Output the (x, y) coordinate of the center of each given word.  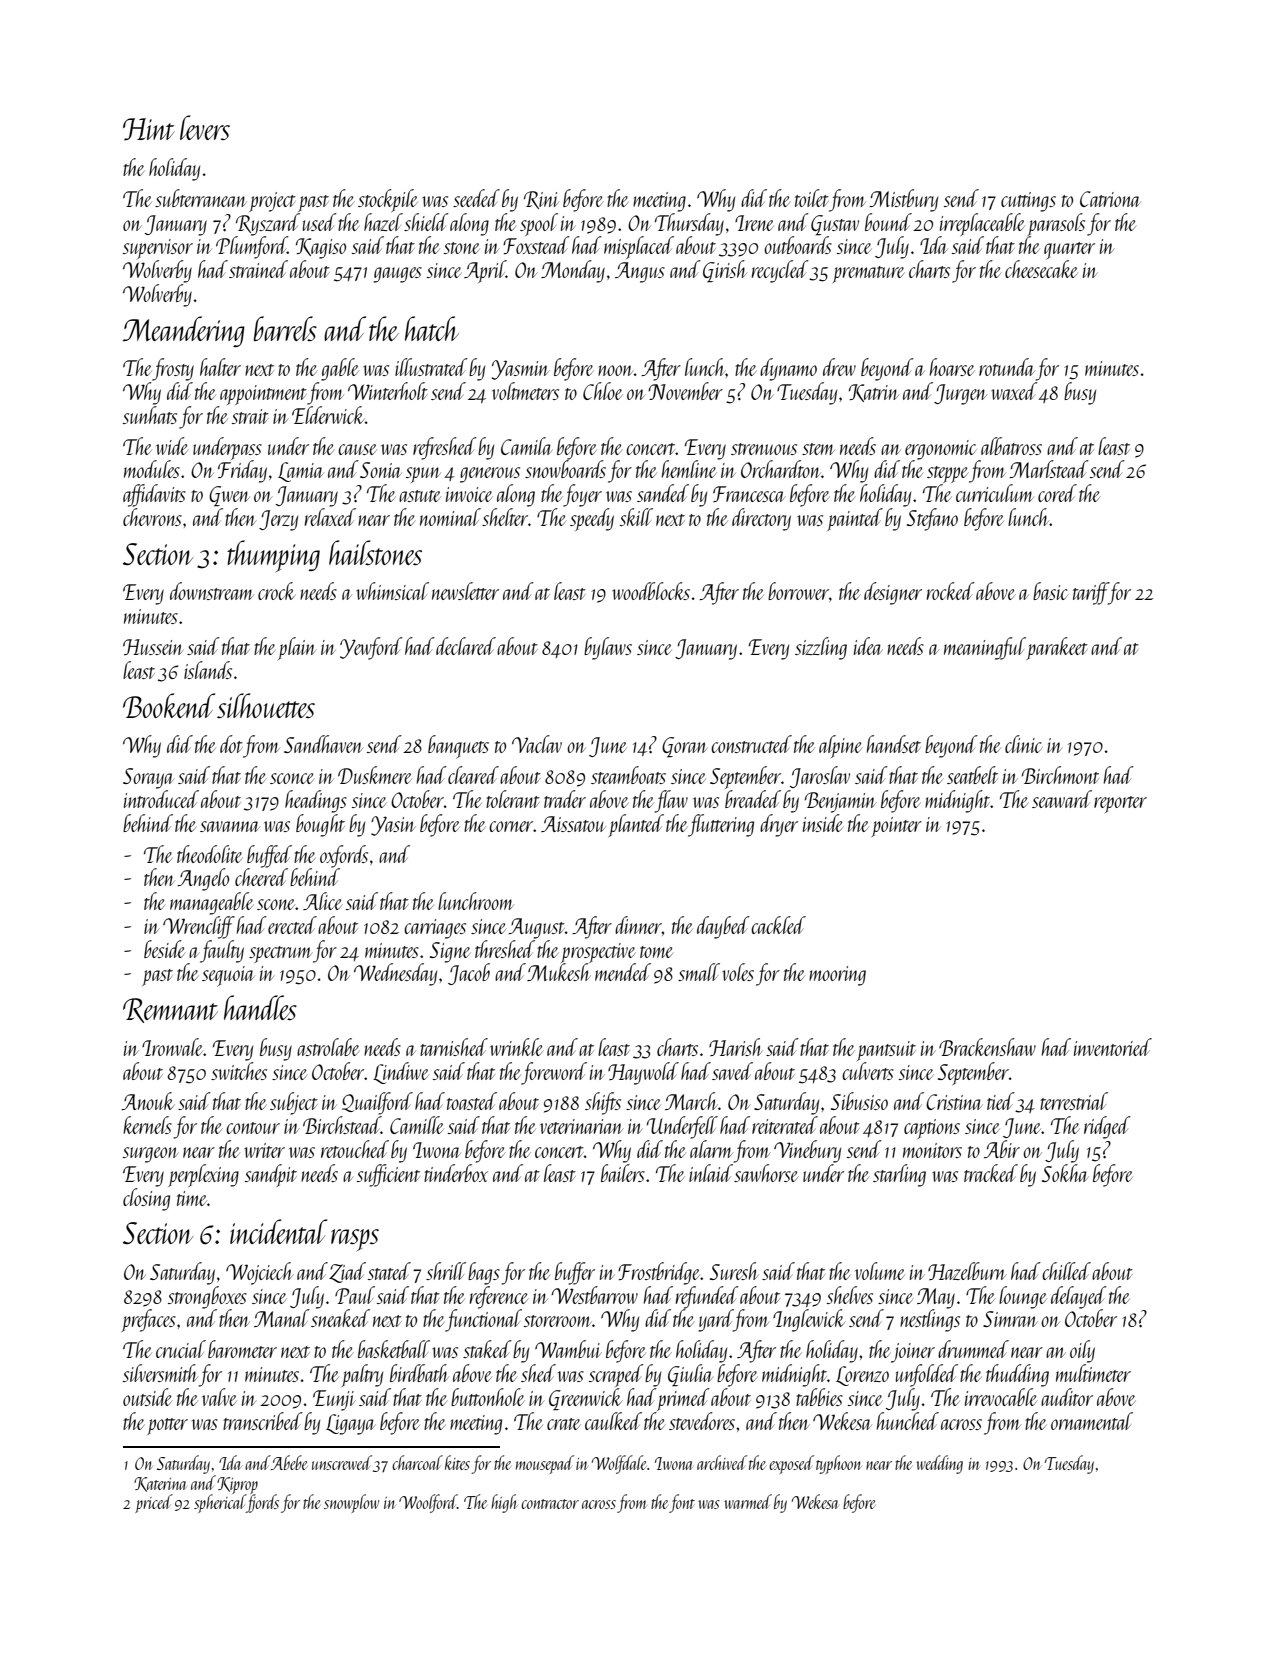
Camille (417, 1125)
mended (623, 972)
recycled (780, 271)
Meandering (184, 331)
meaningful (985, 648)
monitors (932, 1150)
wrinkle (516, 1047)
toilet (812, 198)
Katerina (160, 1484)
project (272, 202)
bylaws (608, 648)
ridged (1107, 1127)
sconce (292, 778)
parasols (1056, 224)
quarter (1069, 251)
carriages (435, 929)
